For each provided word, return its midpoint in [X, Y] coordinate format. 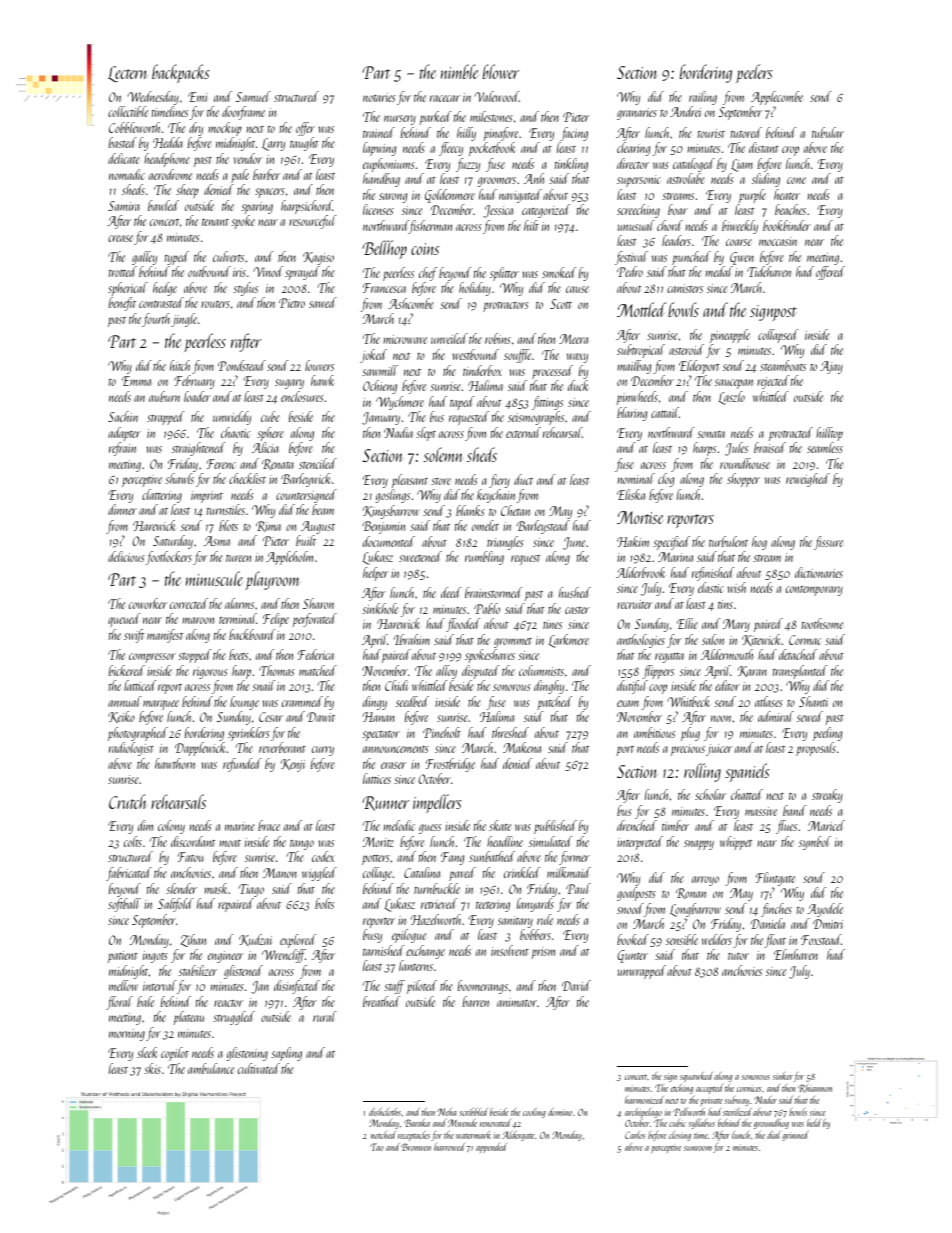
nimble [459, 71]
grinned [795, 1136]
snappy [699, 845]
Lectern [128, 74]
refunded [242, 765]
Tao [377, 1147]
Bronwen [416, 1147]
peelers [754, 73]
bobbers [535, 934]
